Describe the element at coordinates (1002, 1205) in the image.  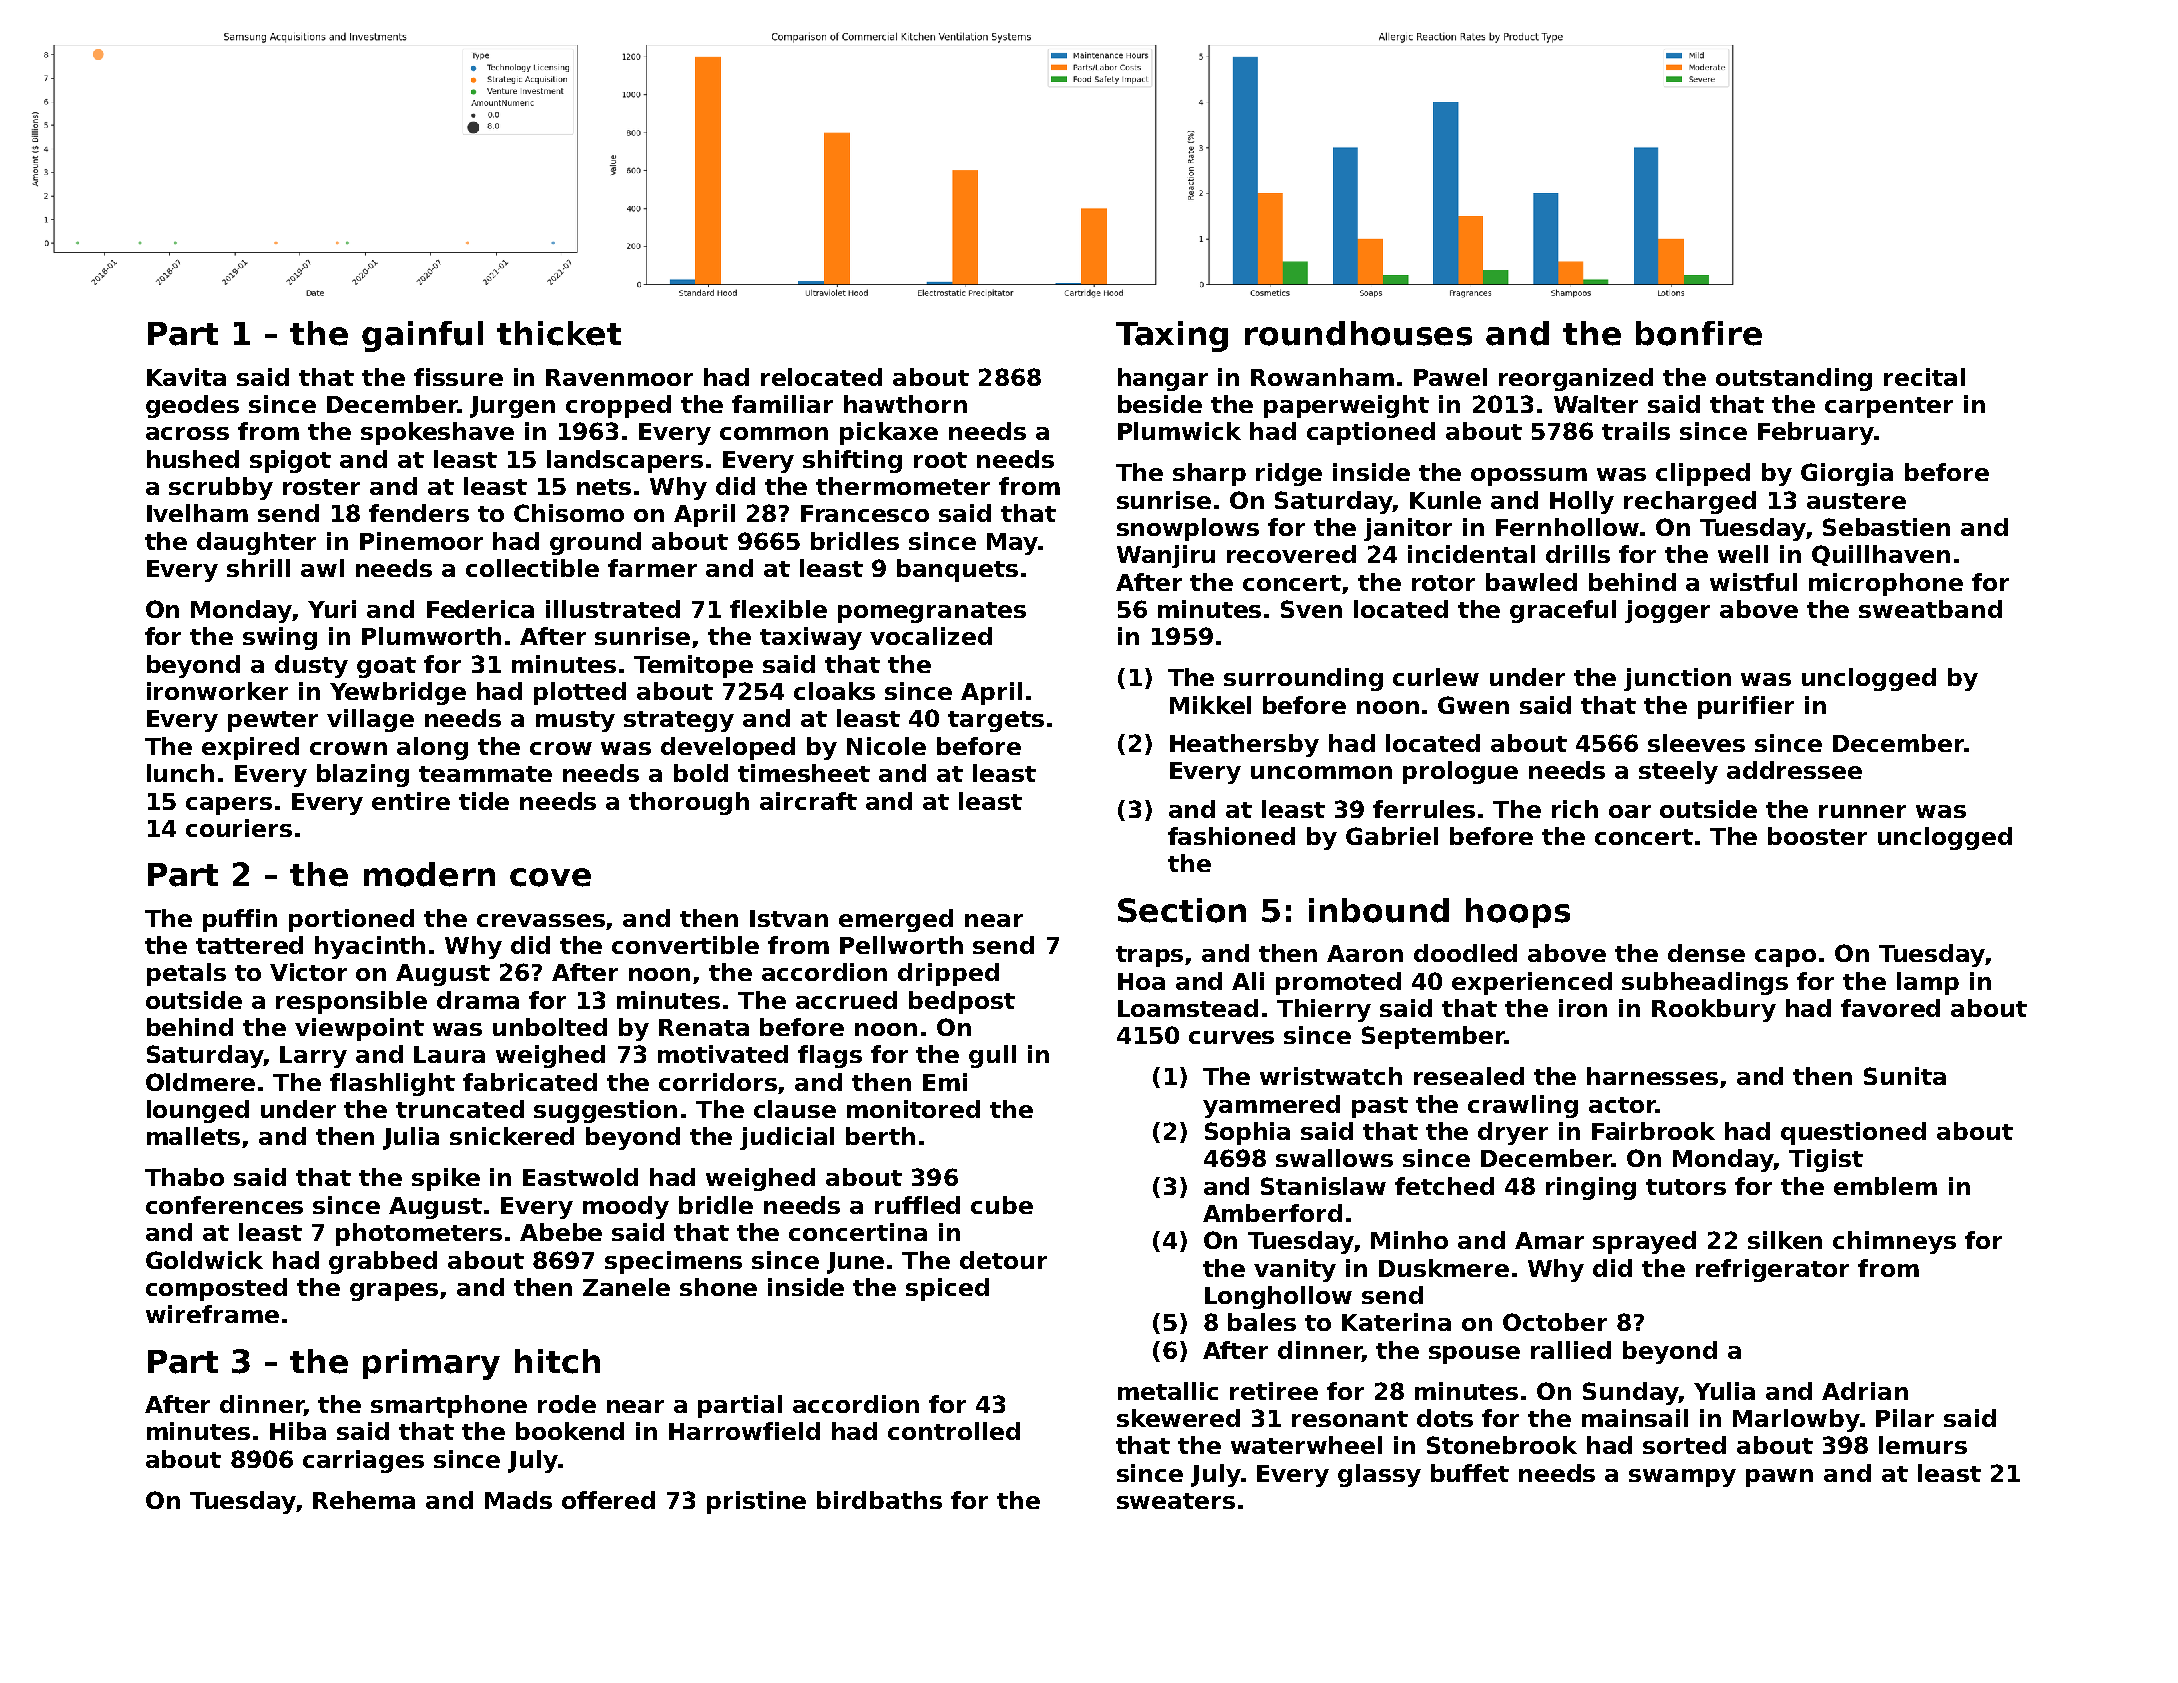
I see `cube` at that location.
